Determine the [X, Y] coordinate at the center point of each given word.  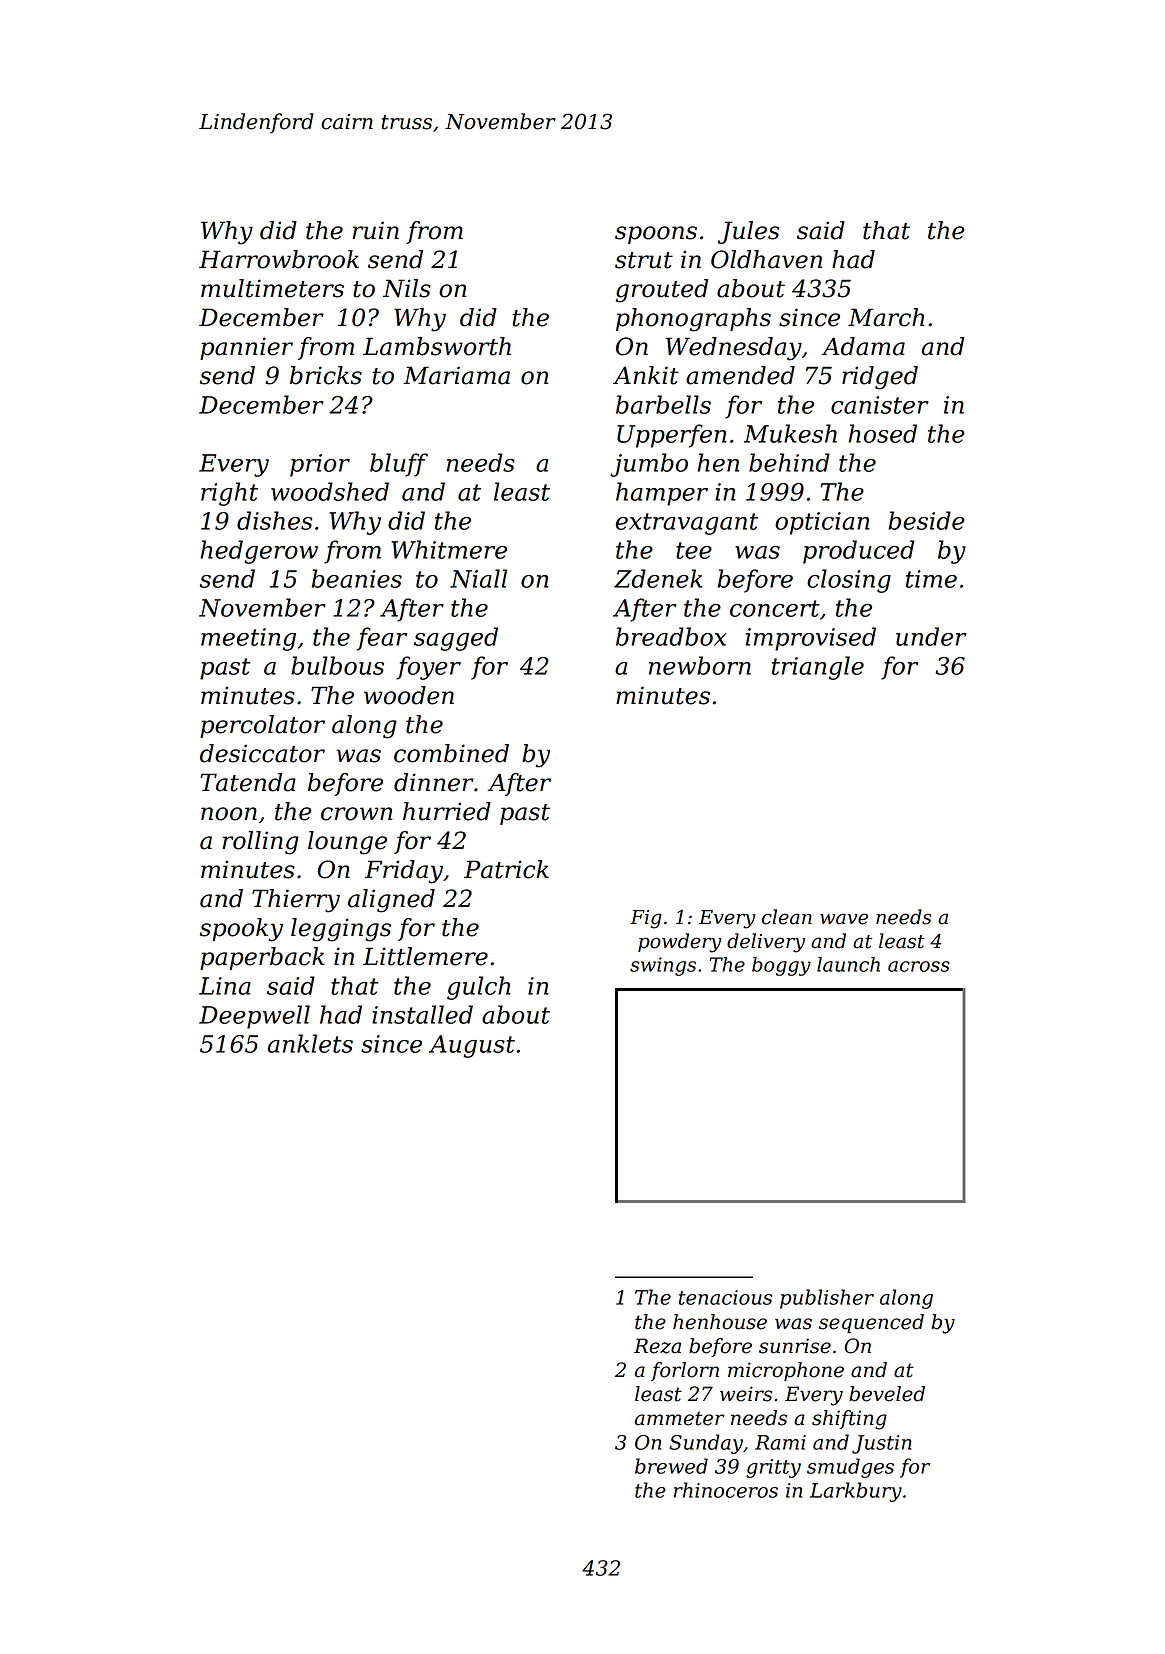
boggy [781, 966]
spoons [656, 235]
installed [422, 1014]
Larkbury [856, 1492]
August [472, 1046]
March [886, 317]
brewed [671, 1466]
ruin [375, 230]
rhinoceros [726, 1490]
